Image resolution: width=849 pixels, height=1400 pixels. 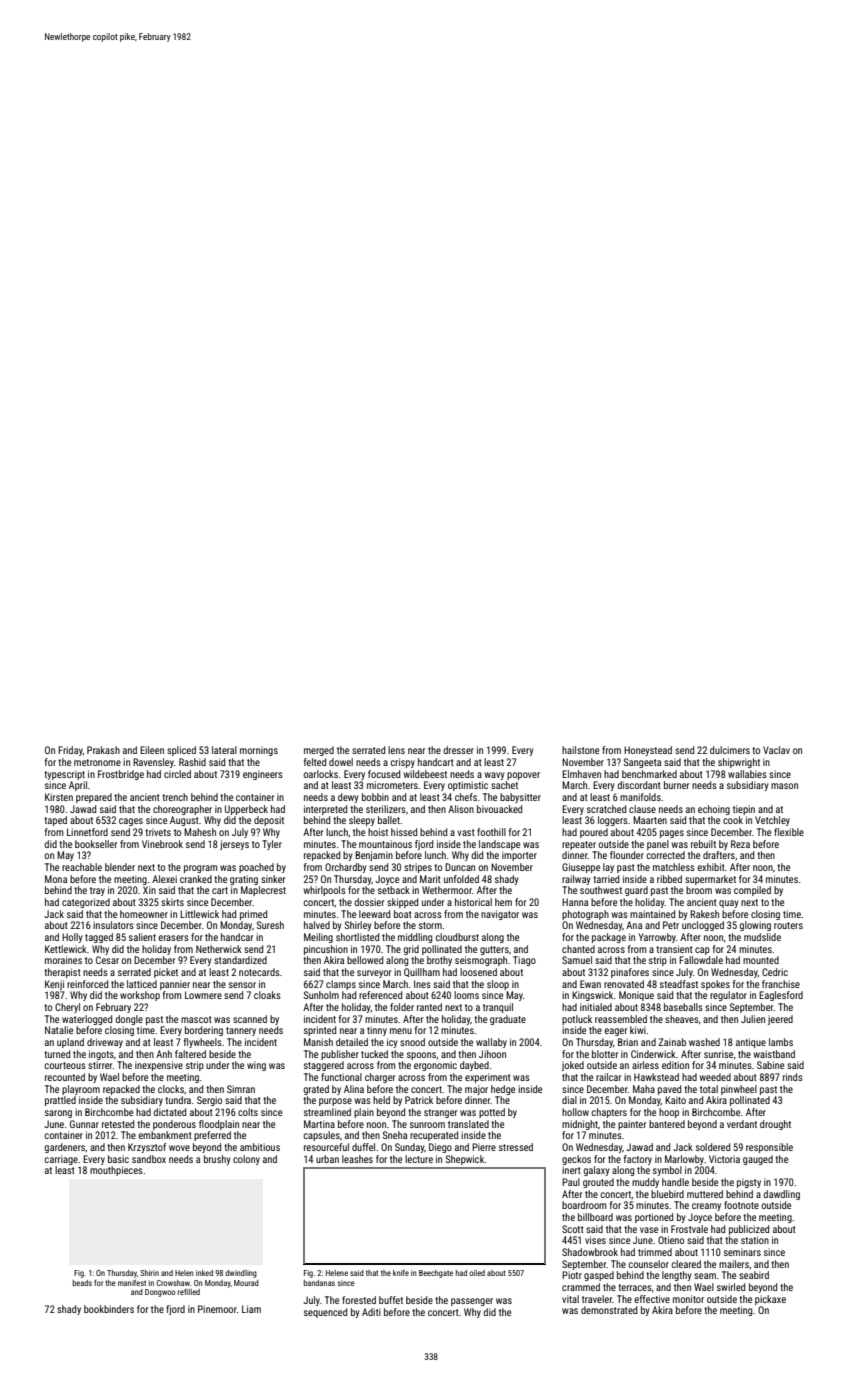 What do you see at coordinates (652, 1299) in the page?
I see `effective` at bounding box center [652, 1299].
